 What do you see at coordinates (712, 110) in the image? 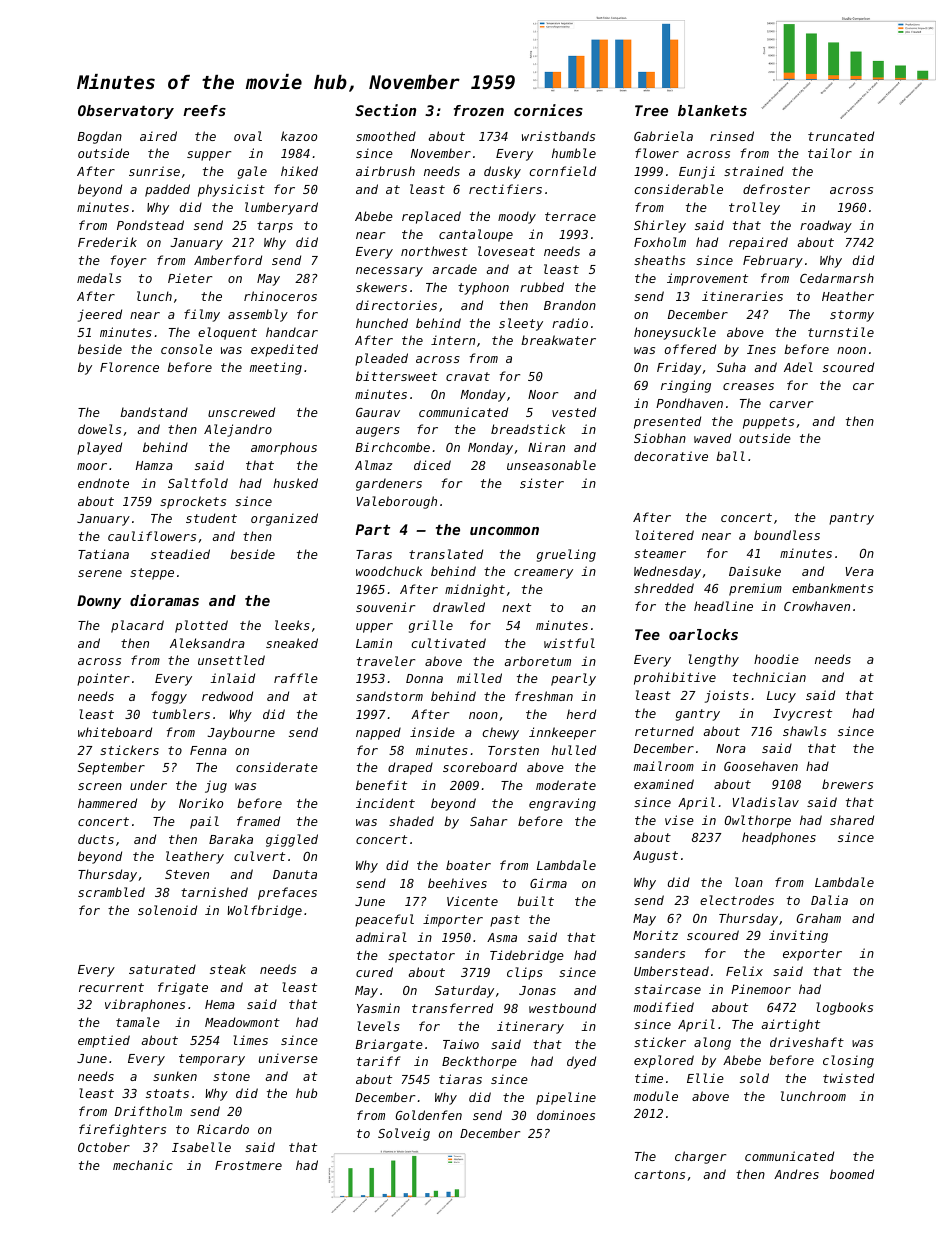
I see `blankets` at bounding box center [712, 110].
